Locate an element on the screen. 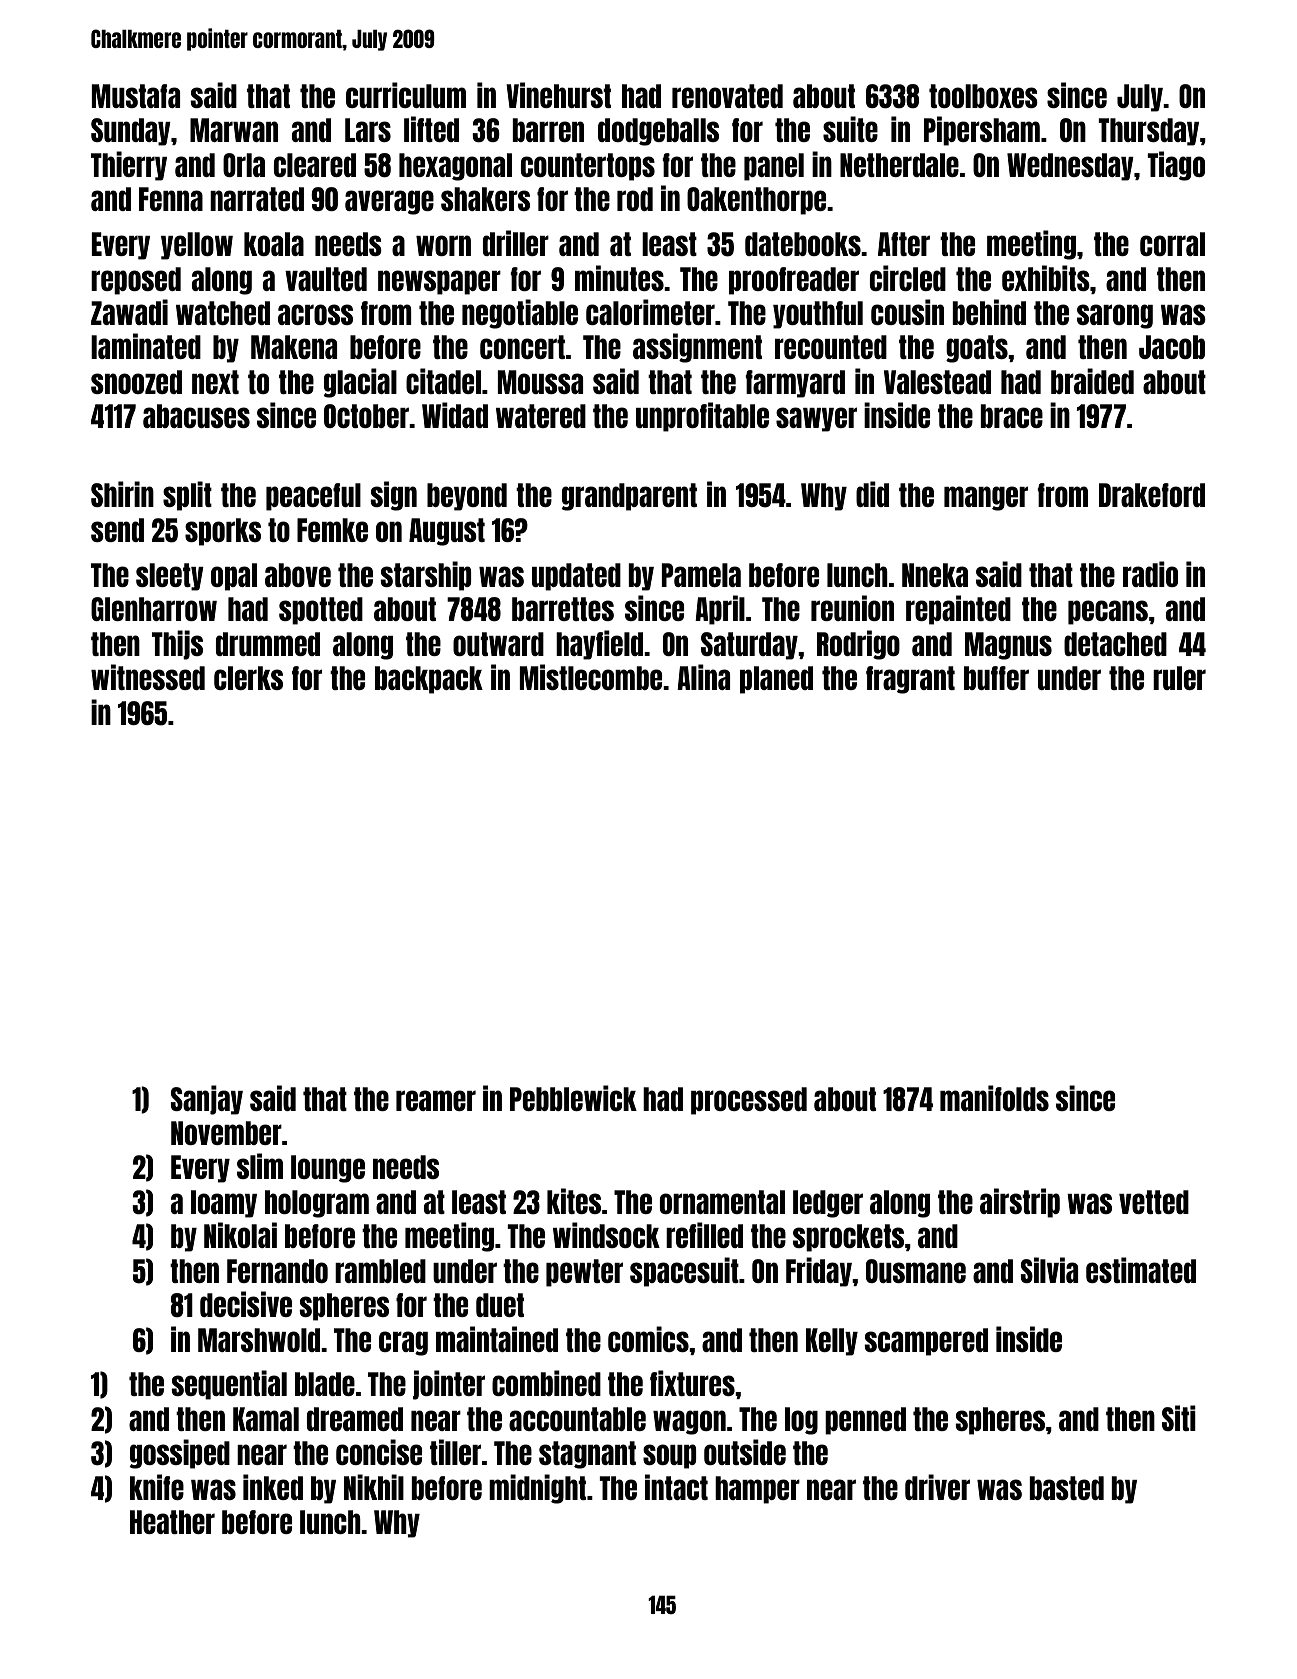 The width and height of the screenshot is (1297, 1679). backpack is located at coordinates (429, 680).
